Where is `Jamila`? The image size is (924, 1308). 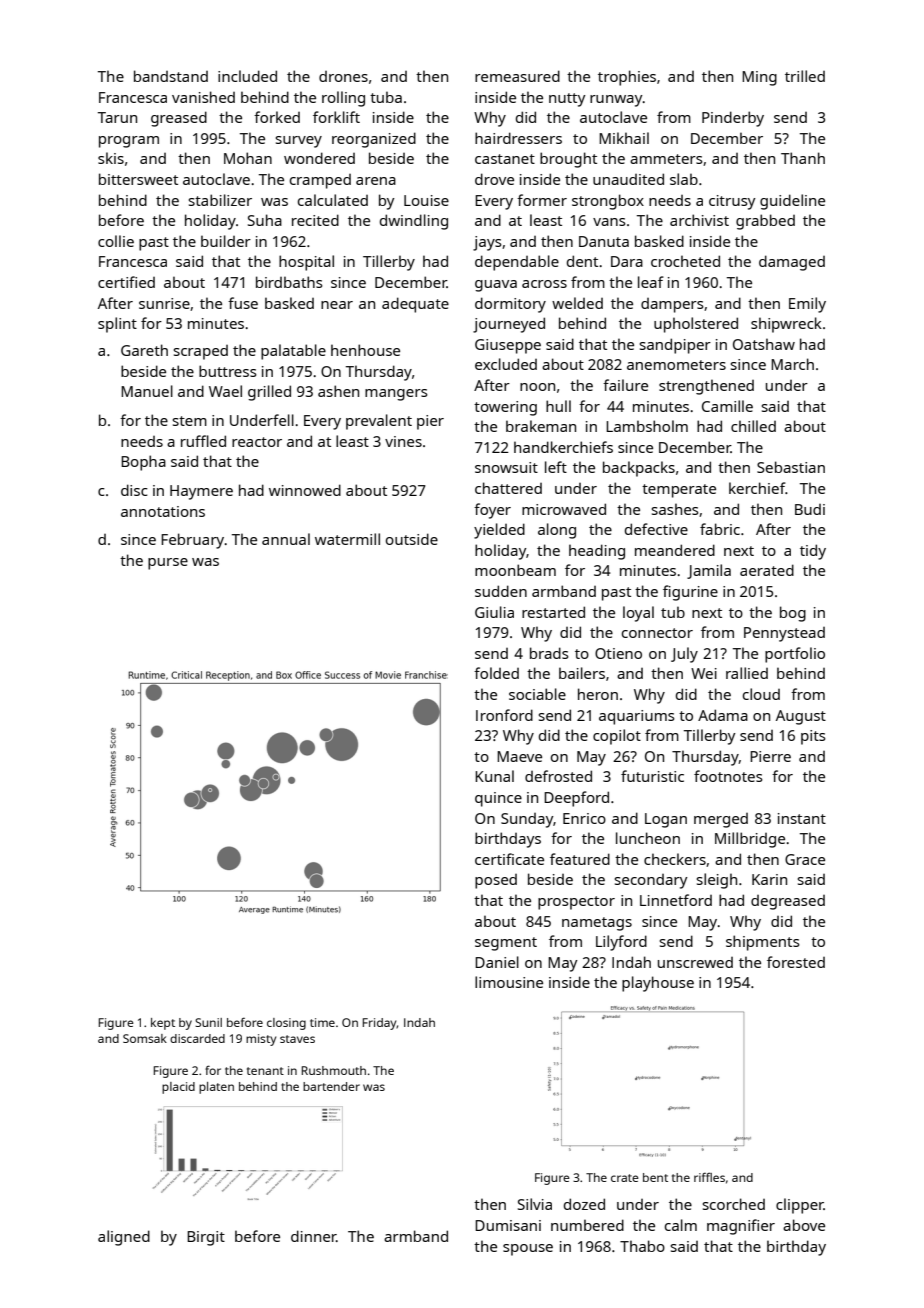 Jamila is located at coordinates (709, 571).
